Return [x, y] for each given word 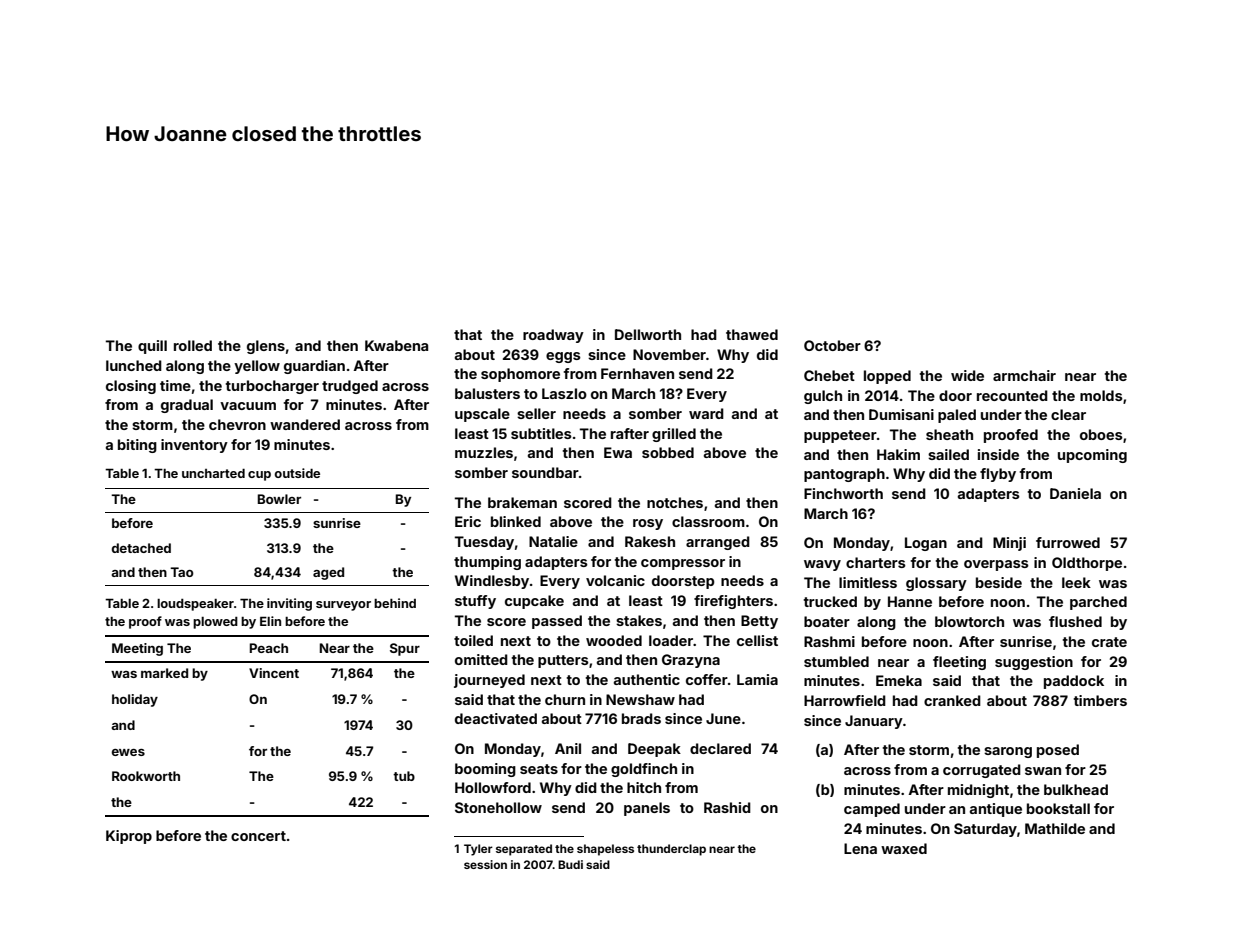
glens [266, 347]
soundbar [545, 472]
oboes [1101, 434]
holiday [135, 700]
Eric [468, 521]
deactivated [496, 718]
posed [1058, 751]
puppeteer [840, 436]
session [485, 864]
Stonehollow [498, 807]
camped [872, 810]
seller [536, 413]
